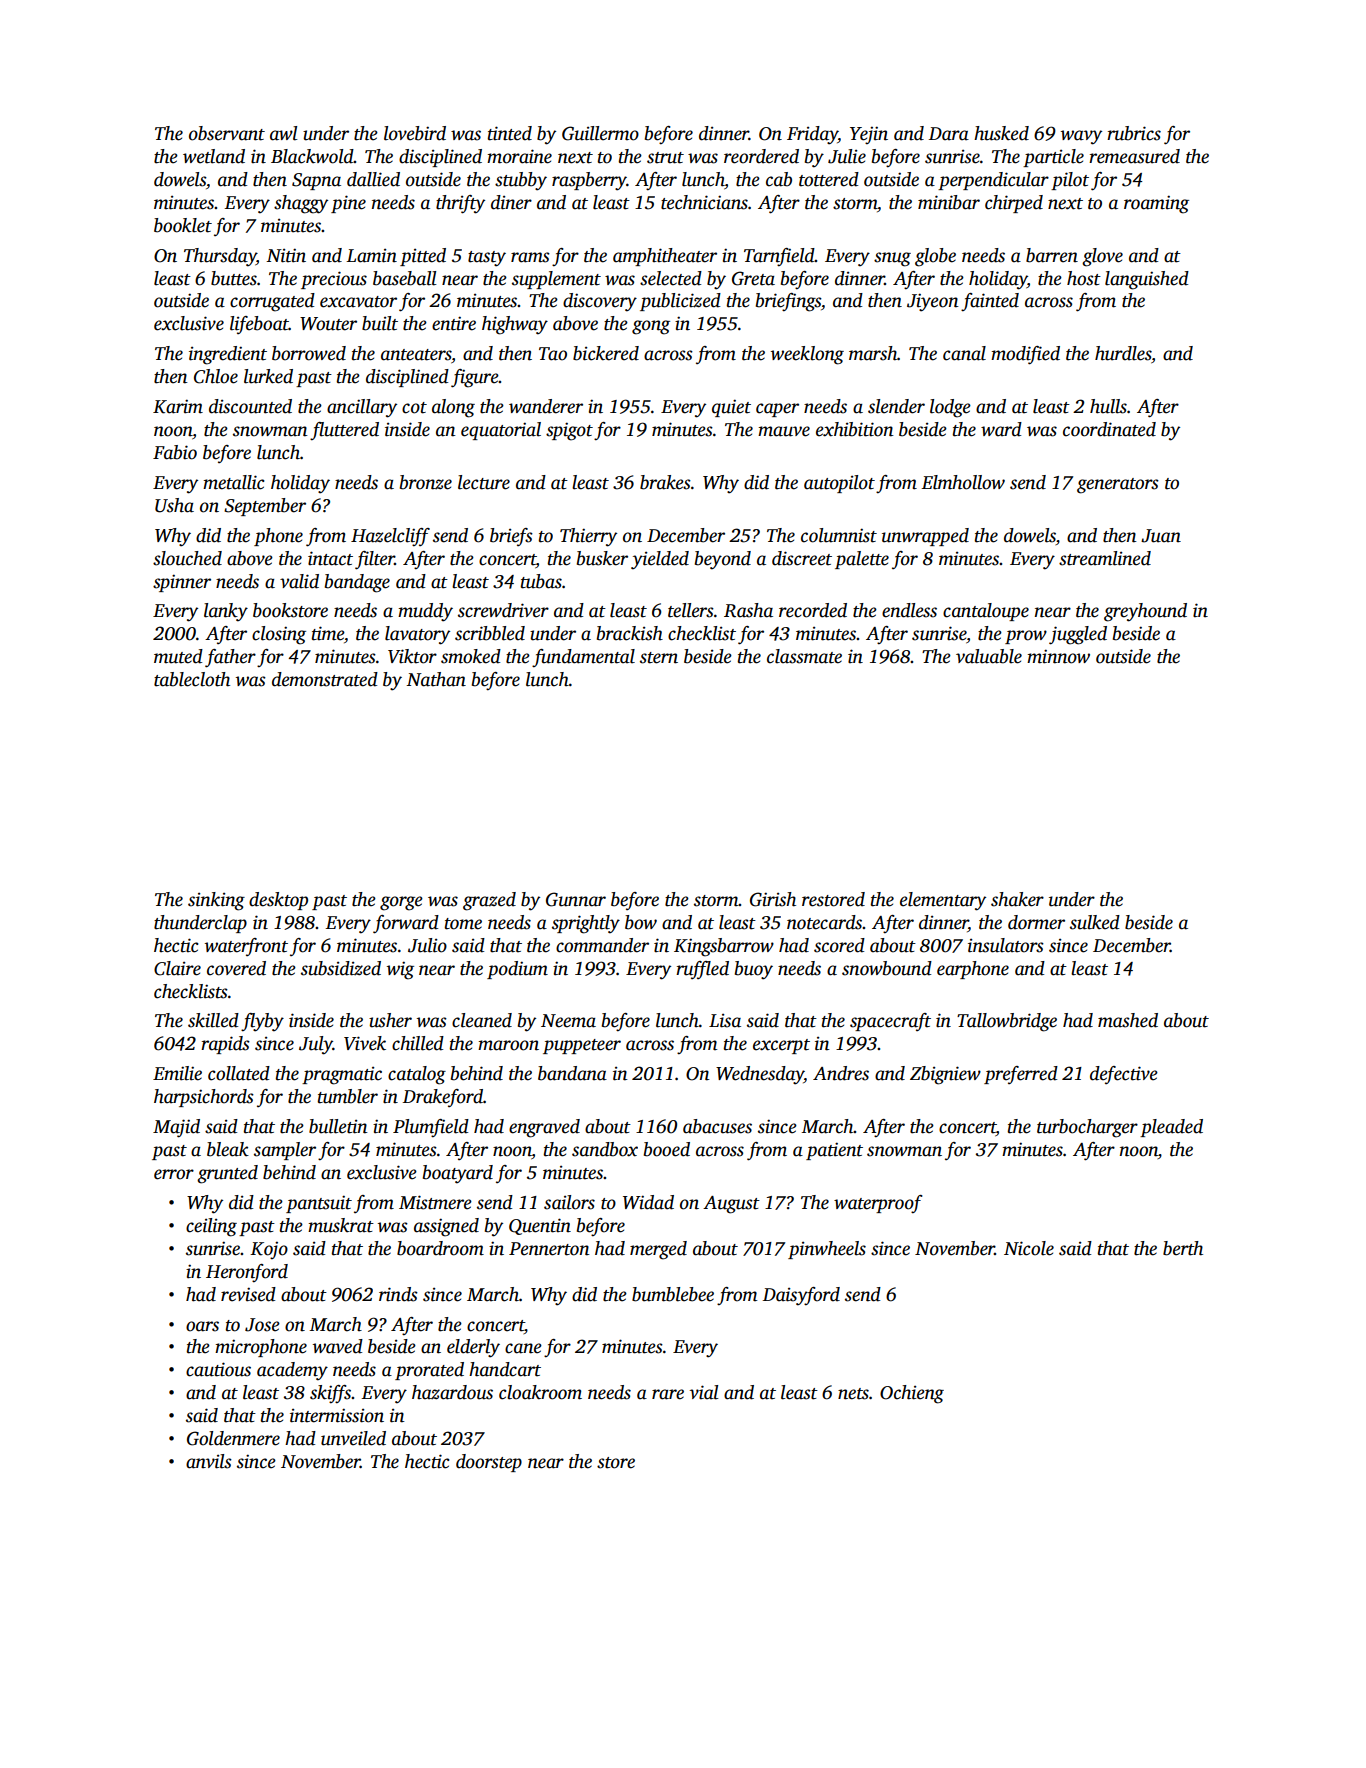  Describe the element at coordinates (1084, 278) in the image. I see `host` at that location.
